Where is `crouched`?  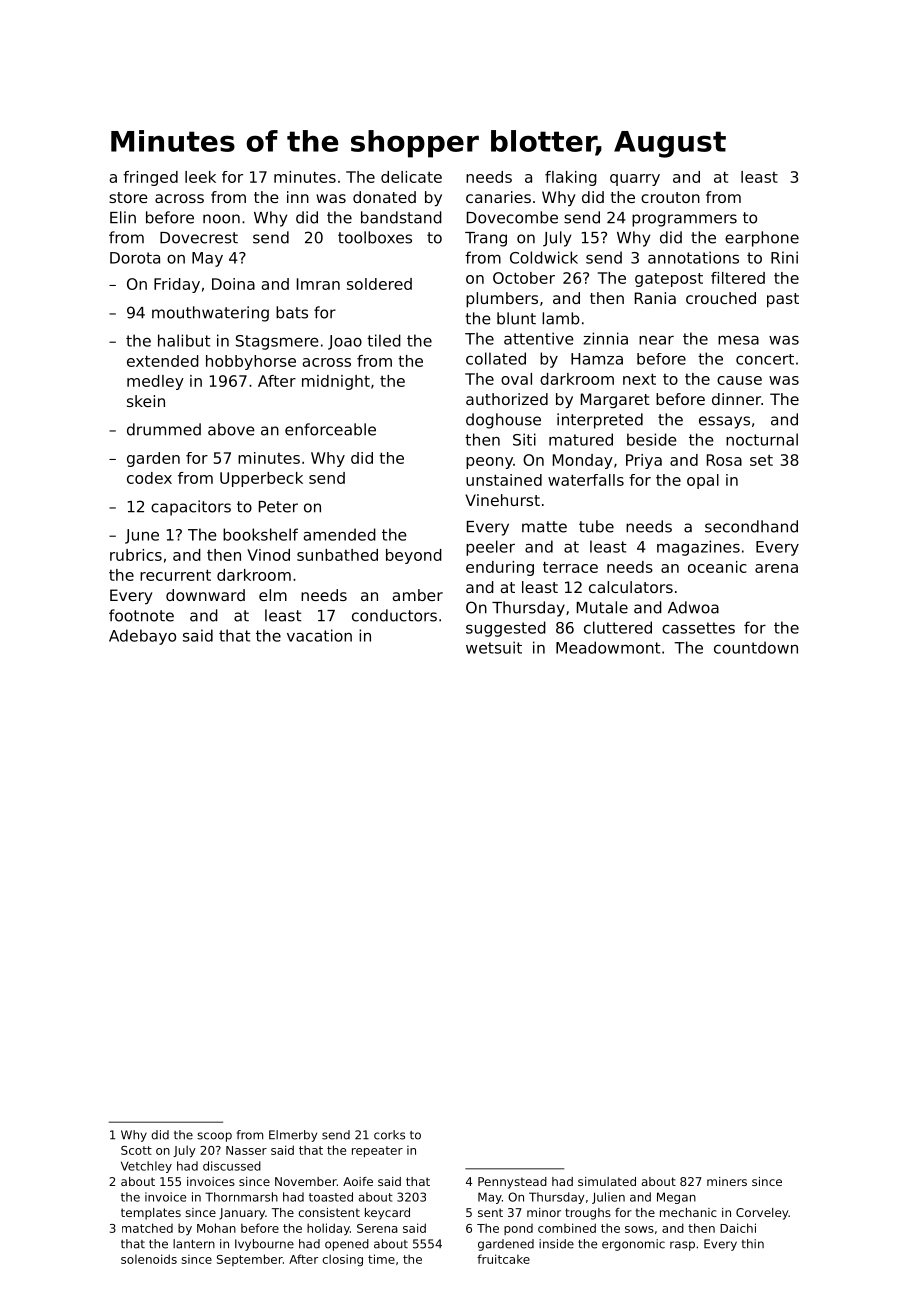
crouched is located at coordinates (721, 298).
